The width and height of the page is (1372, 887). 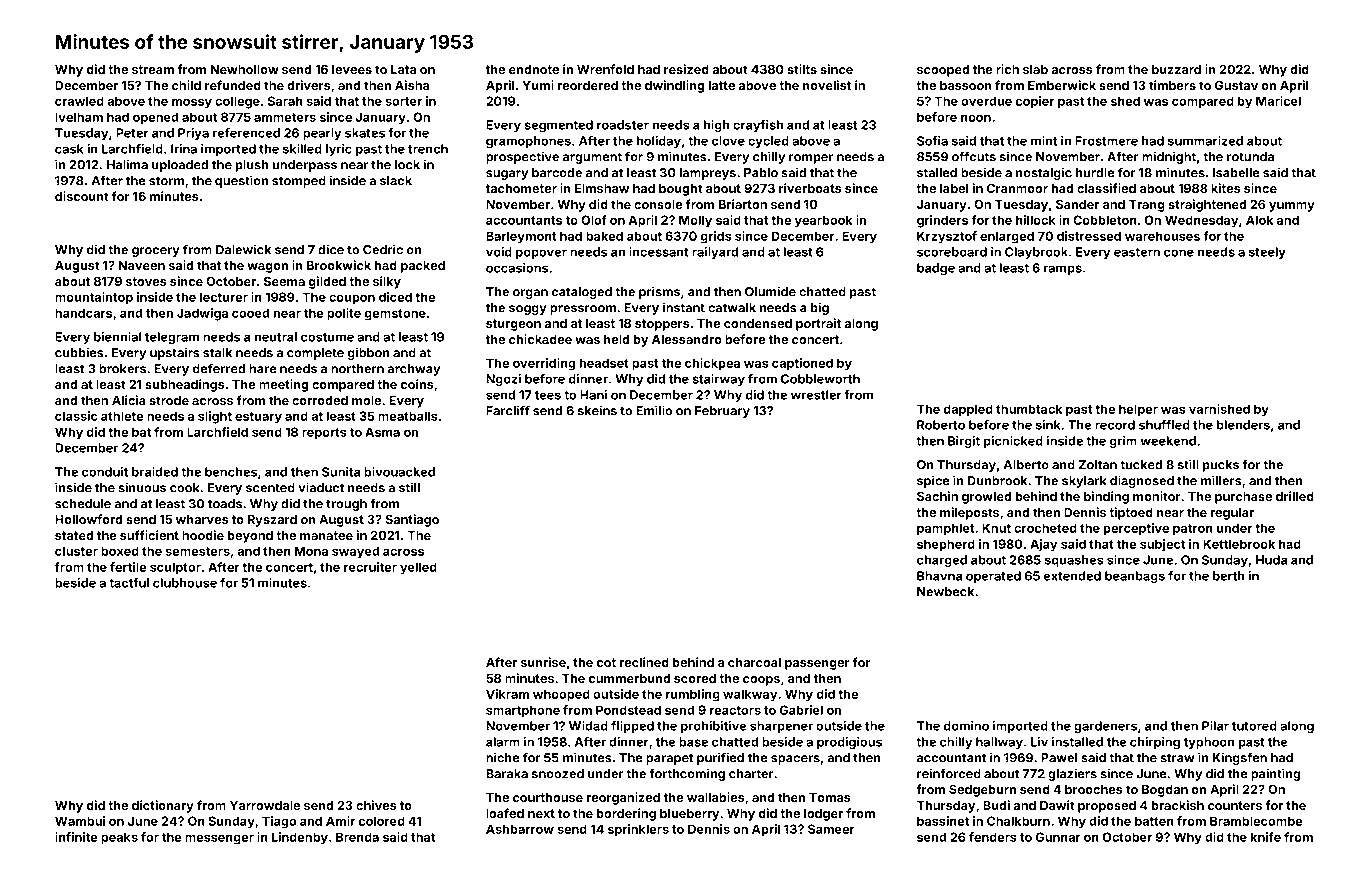 What do you see at coordinates (1058, 837) in the page?
I see `Gunnar` at bounding box center [1058, 837].
